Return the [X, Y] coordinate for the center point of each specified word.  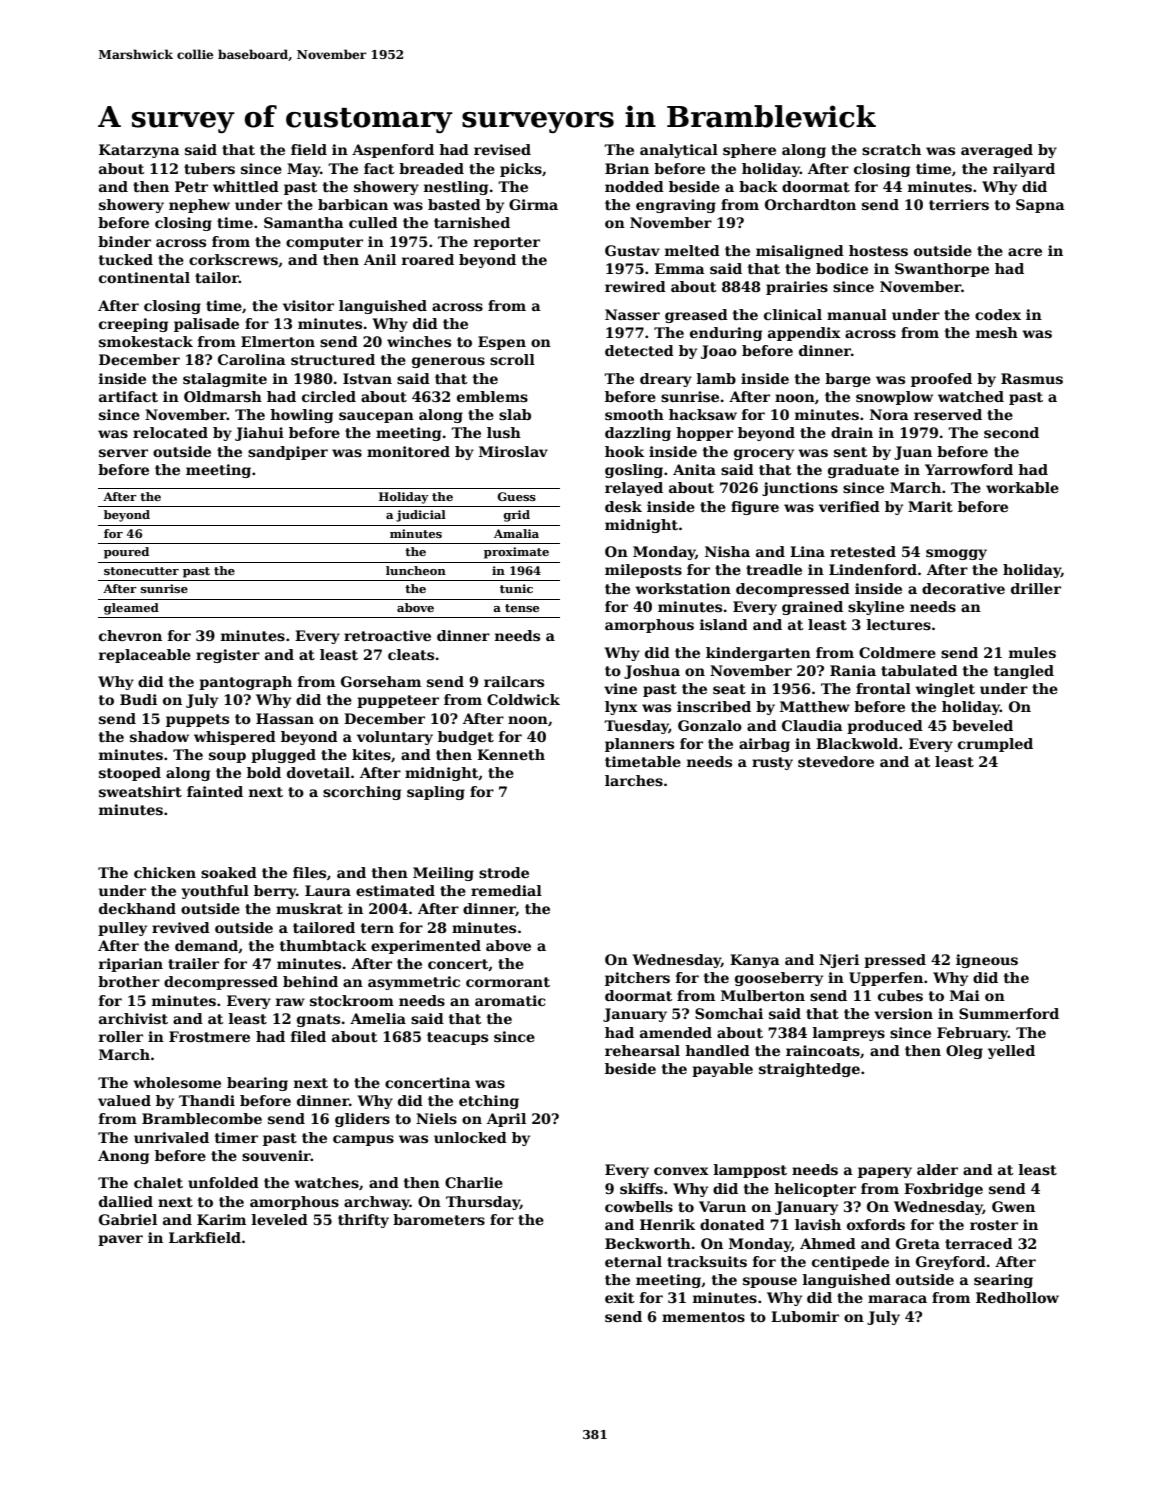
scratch [891, 149]
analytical [679, 151]
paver [120, 1240]
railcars [514, 681]
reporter [507, 243]
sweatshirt [140, 791]
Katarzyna [139, 151]
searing [1003, 1281]
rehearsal [642, 1050]
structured [333, 359]
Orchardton [810, 204]
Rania [853, 670]
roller [121, 1036]
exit [619, 1297]
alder [937, 1169]
